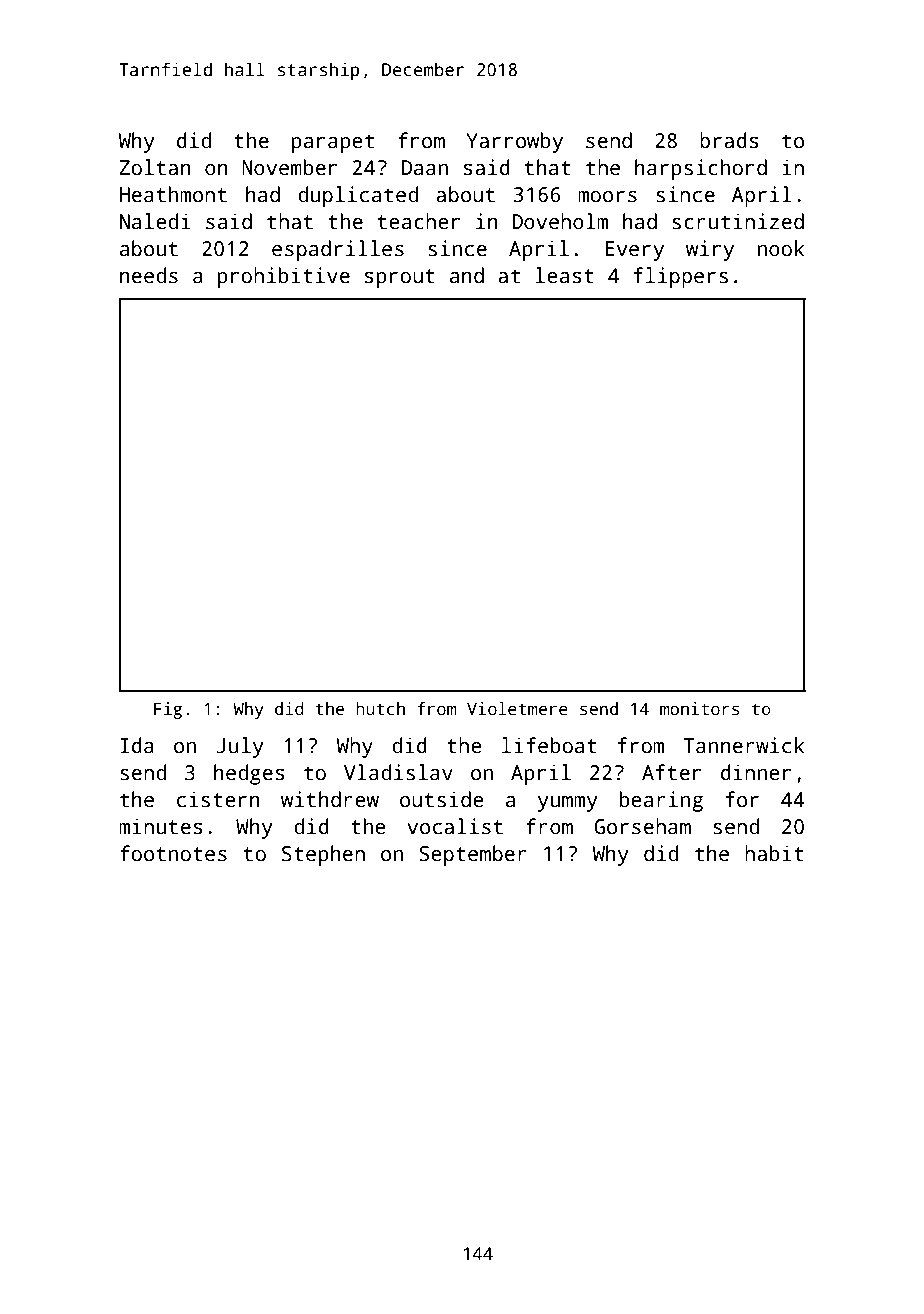 The image size is (924, 1314). I want to click on needs, so click(149, 275).
